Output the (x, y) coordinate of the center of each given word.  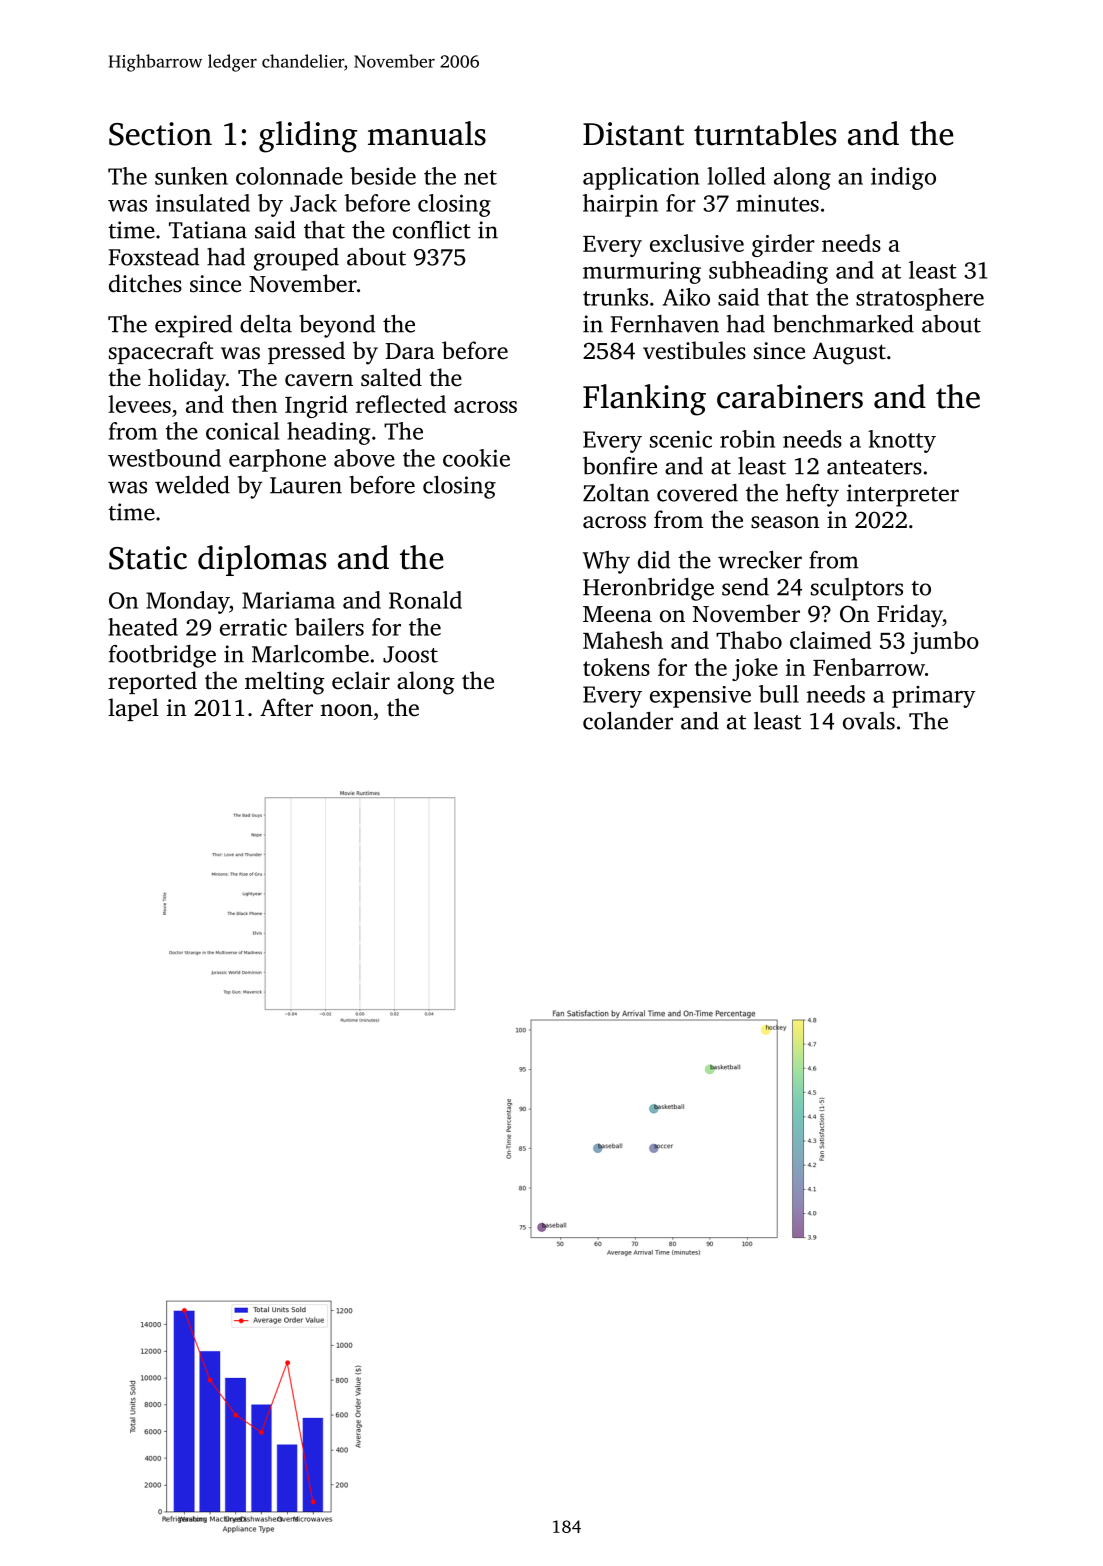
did (654, 560)
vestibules (694, 350)
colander (628, 721)
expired (193, 326)
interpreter (903, 495)
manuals (427, 133)
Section (160, 134)
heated (143, 627)
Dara (410, 351)
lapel (133, 709)
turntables (765, 133)
